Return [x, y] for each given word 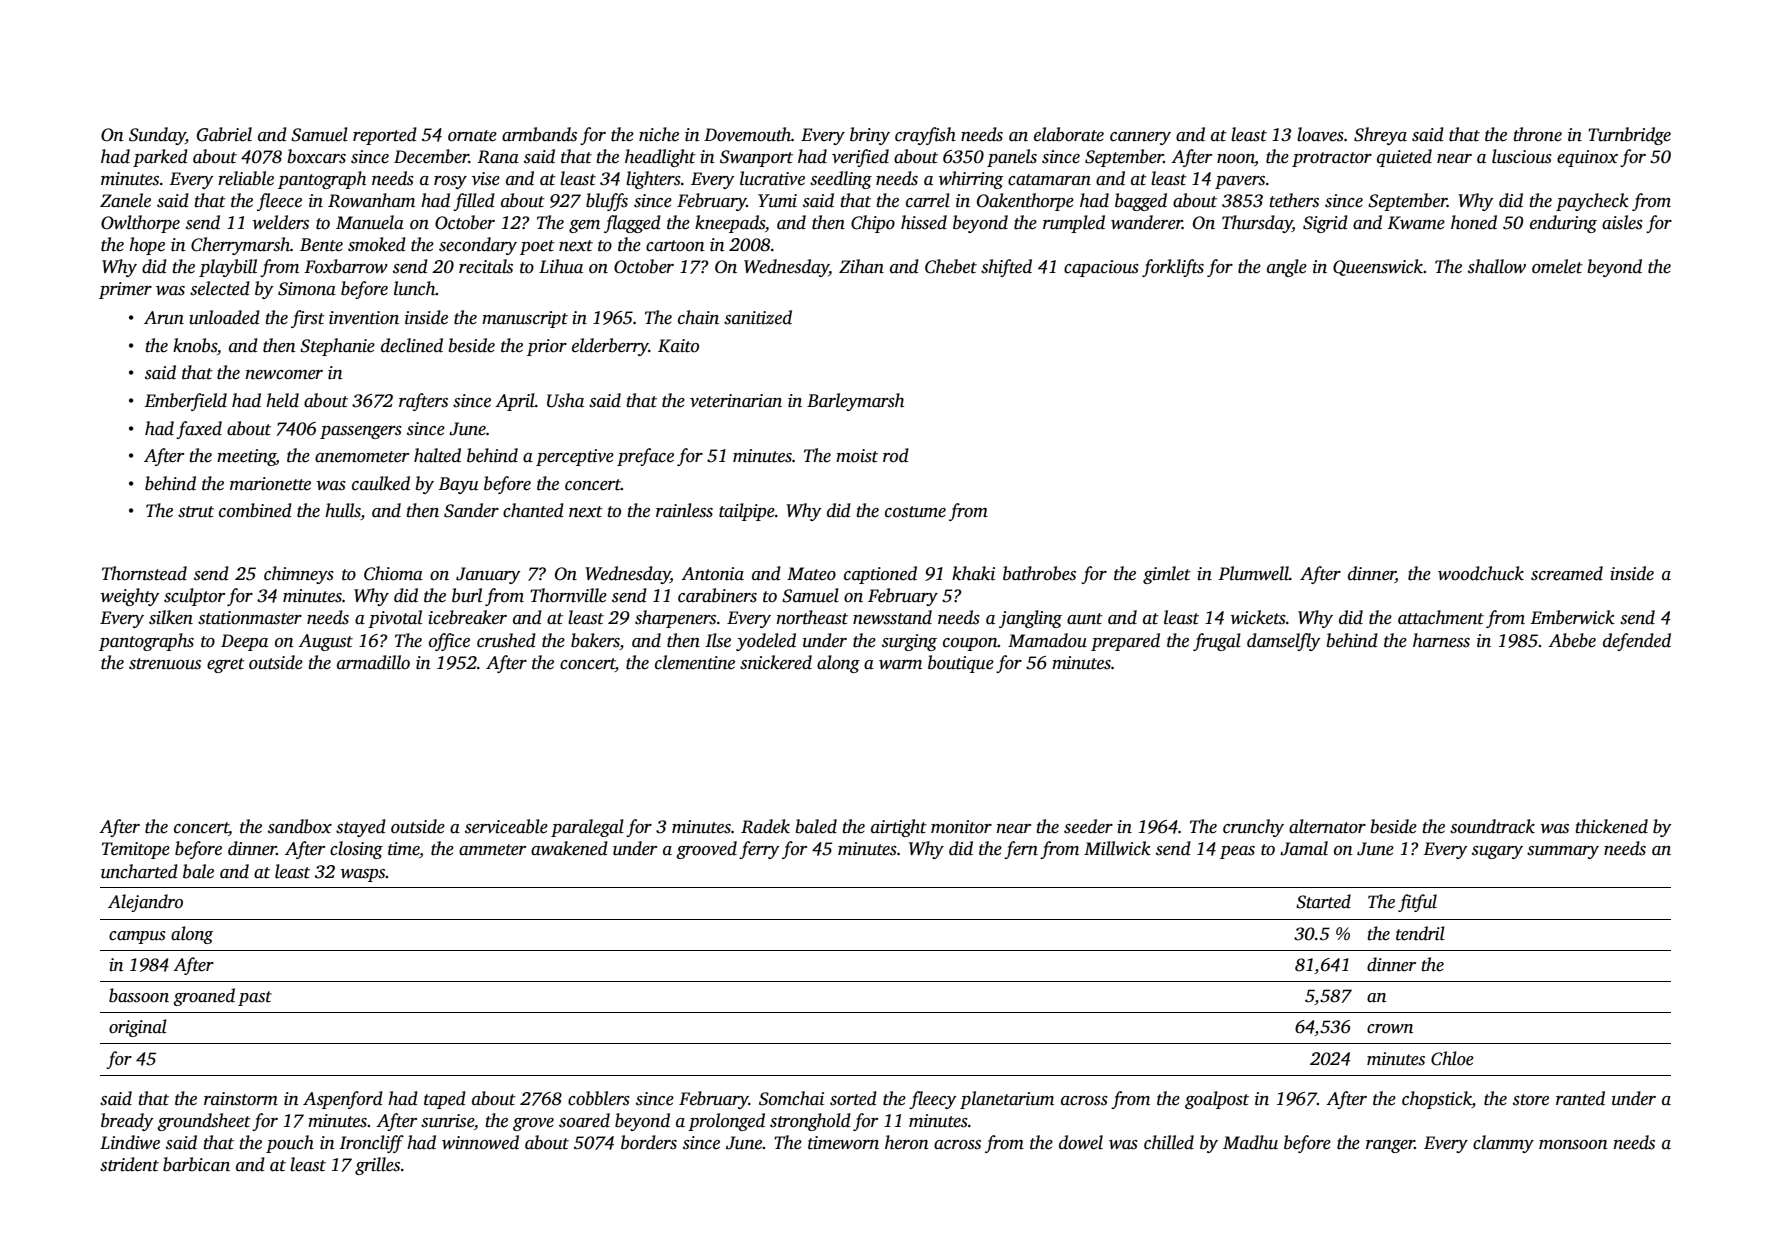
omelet [1557, 266]
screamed [1567, 573]
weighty [130, 597]
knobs [195, 345]
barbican [196, 1164]
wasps [363, 875]
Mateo [811, 574]
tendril [1420, 933]
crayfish [925, 136]
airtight [899, 828]
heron [907, 1142]
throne [1537, 134]
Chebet [951, 266]
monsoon [1573, 1145]
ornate [472, 136]
